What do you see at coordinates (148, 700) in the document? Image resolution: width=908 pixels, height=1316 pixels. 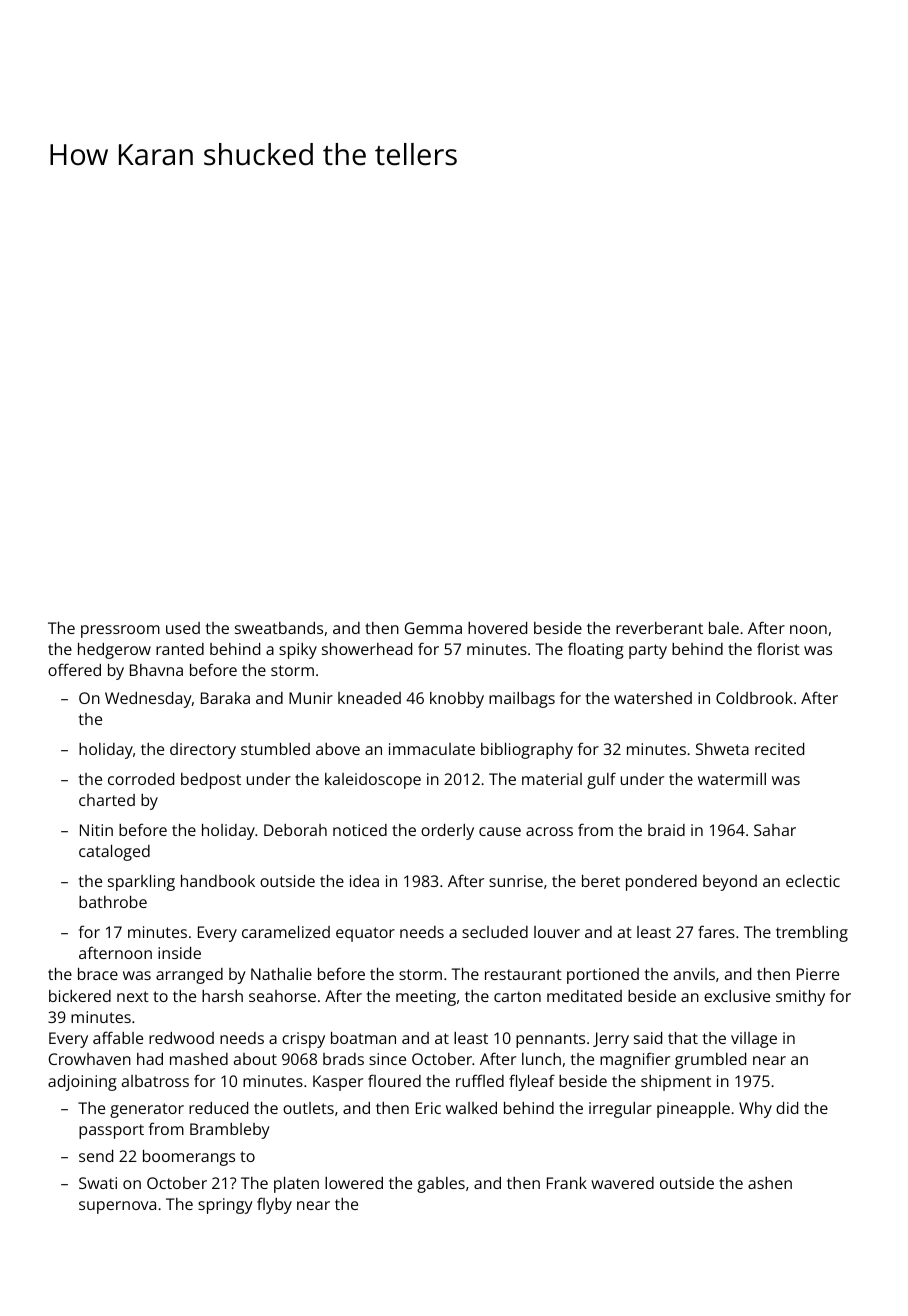 I see `Wednesday` at bounding box center [148, 700].
